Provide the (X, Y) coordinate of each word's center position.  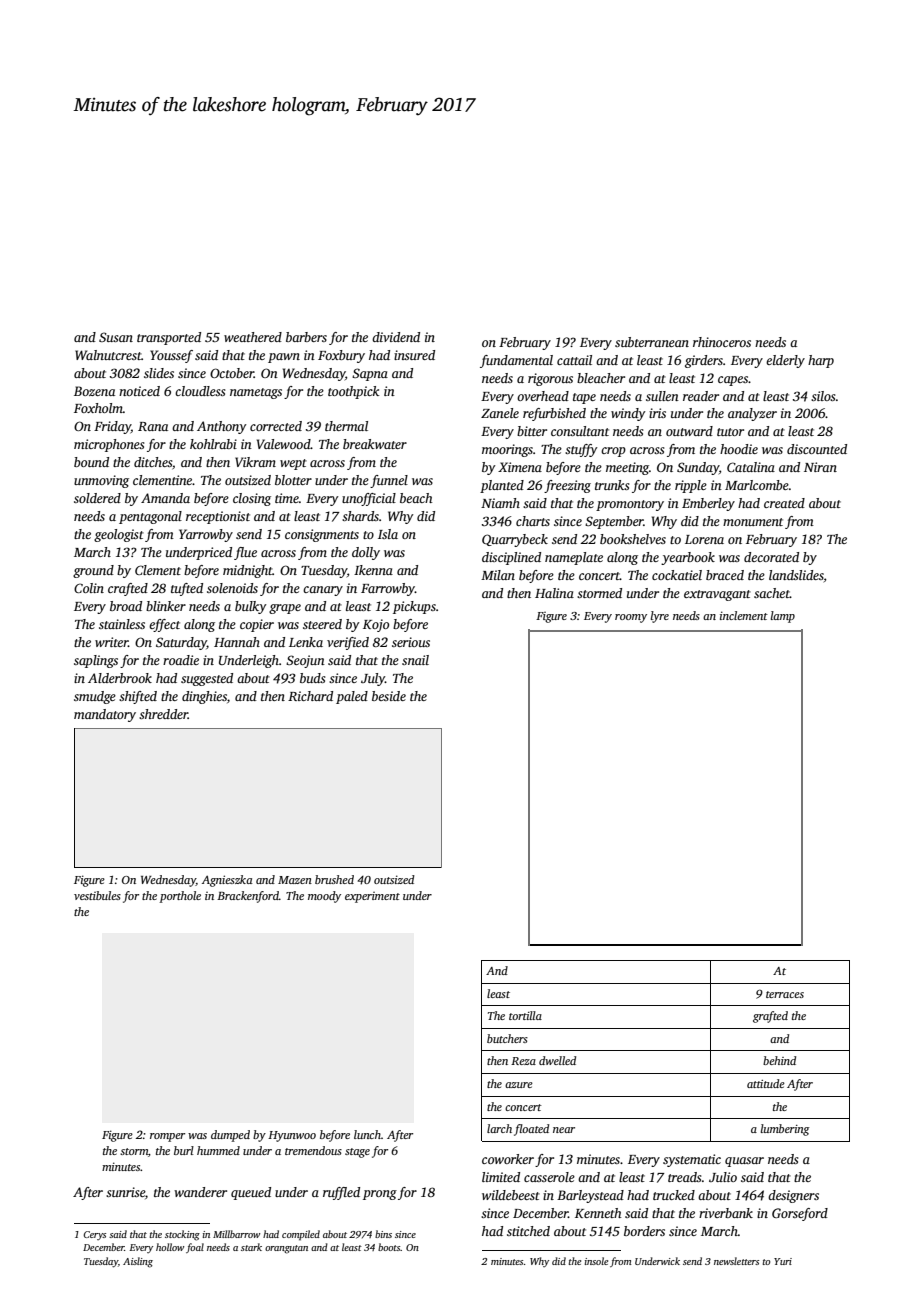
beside (389, 696)
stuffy (581, 450)
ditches (153, 462)
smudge (95, 697)
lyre (660, 617)
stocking (182, 1235)
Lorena (704, 539)
